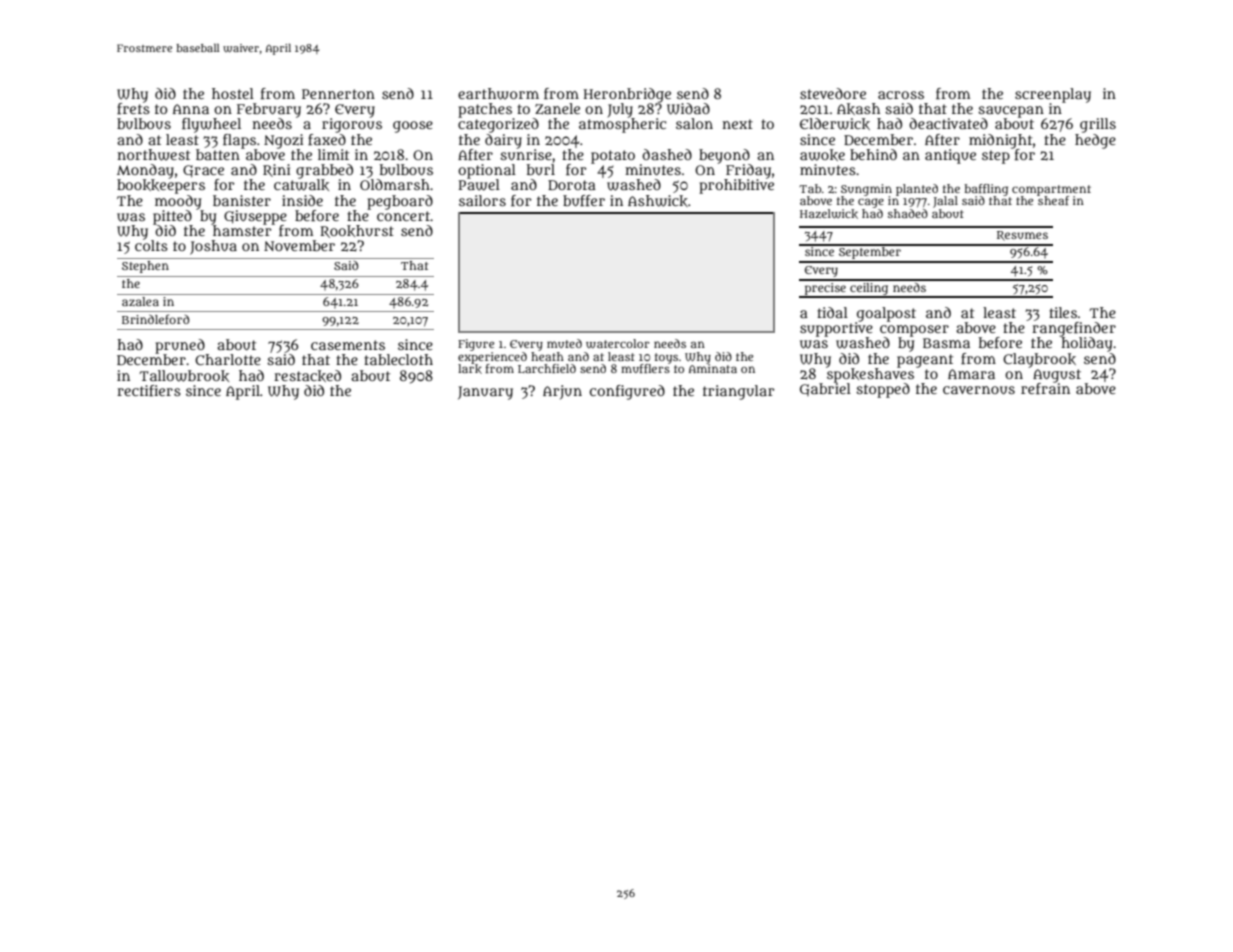  I want to click on awoke, so click(822, 155).
